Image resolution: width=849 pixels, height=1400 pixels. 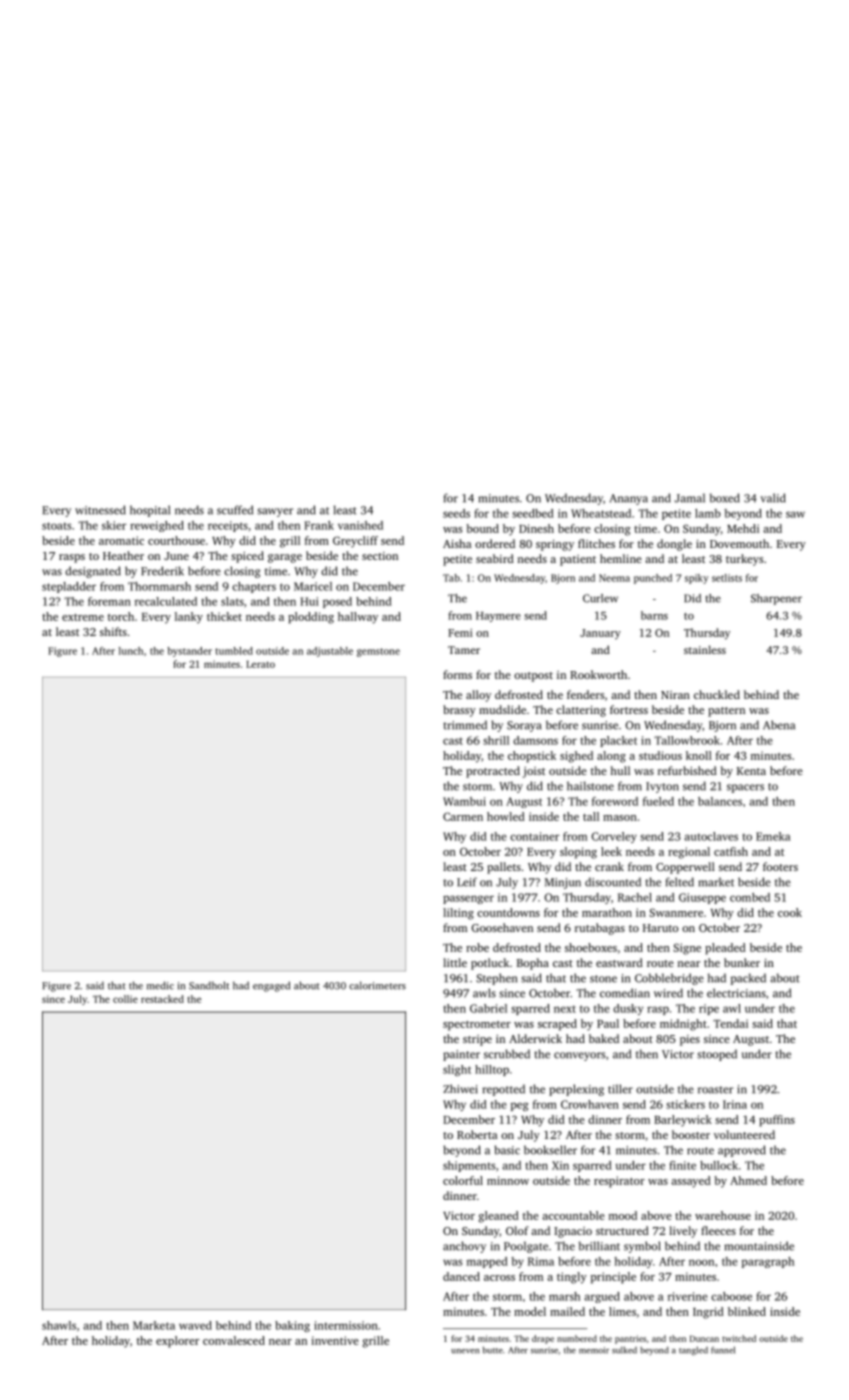 I want to click on colorful, so click(x=463, y=1180).
